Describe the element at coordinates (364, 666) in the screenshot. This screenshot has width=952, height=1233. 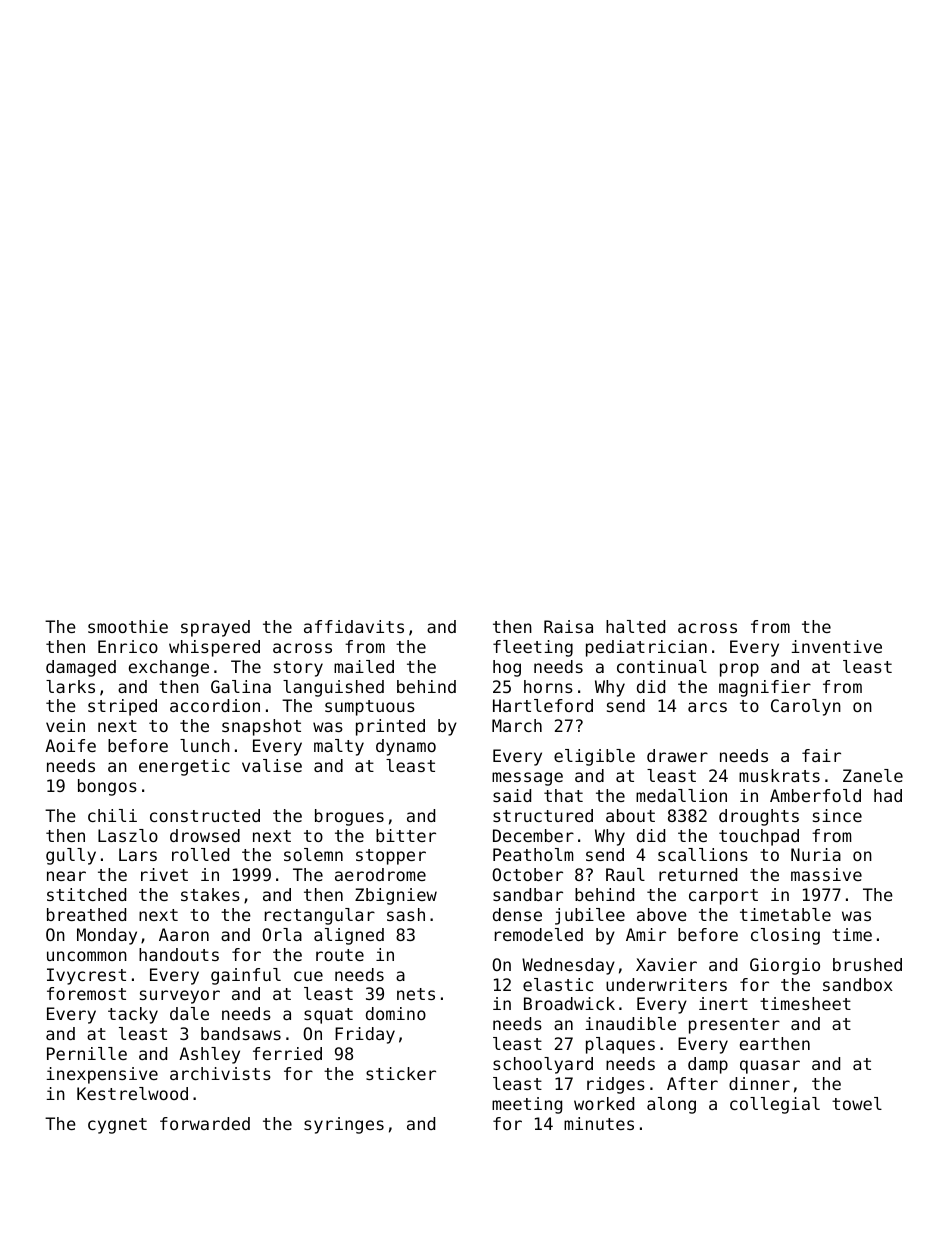
I see `mailed` at that location.
